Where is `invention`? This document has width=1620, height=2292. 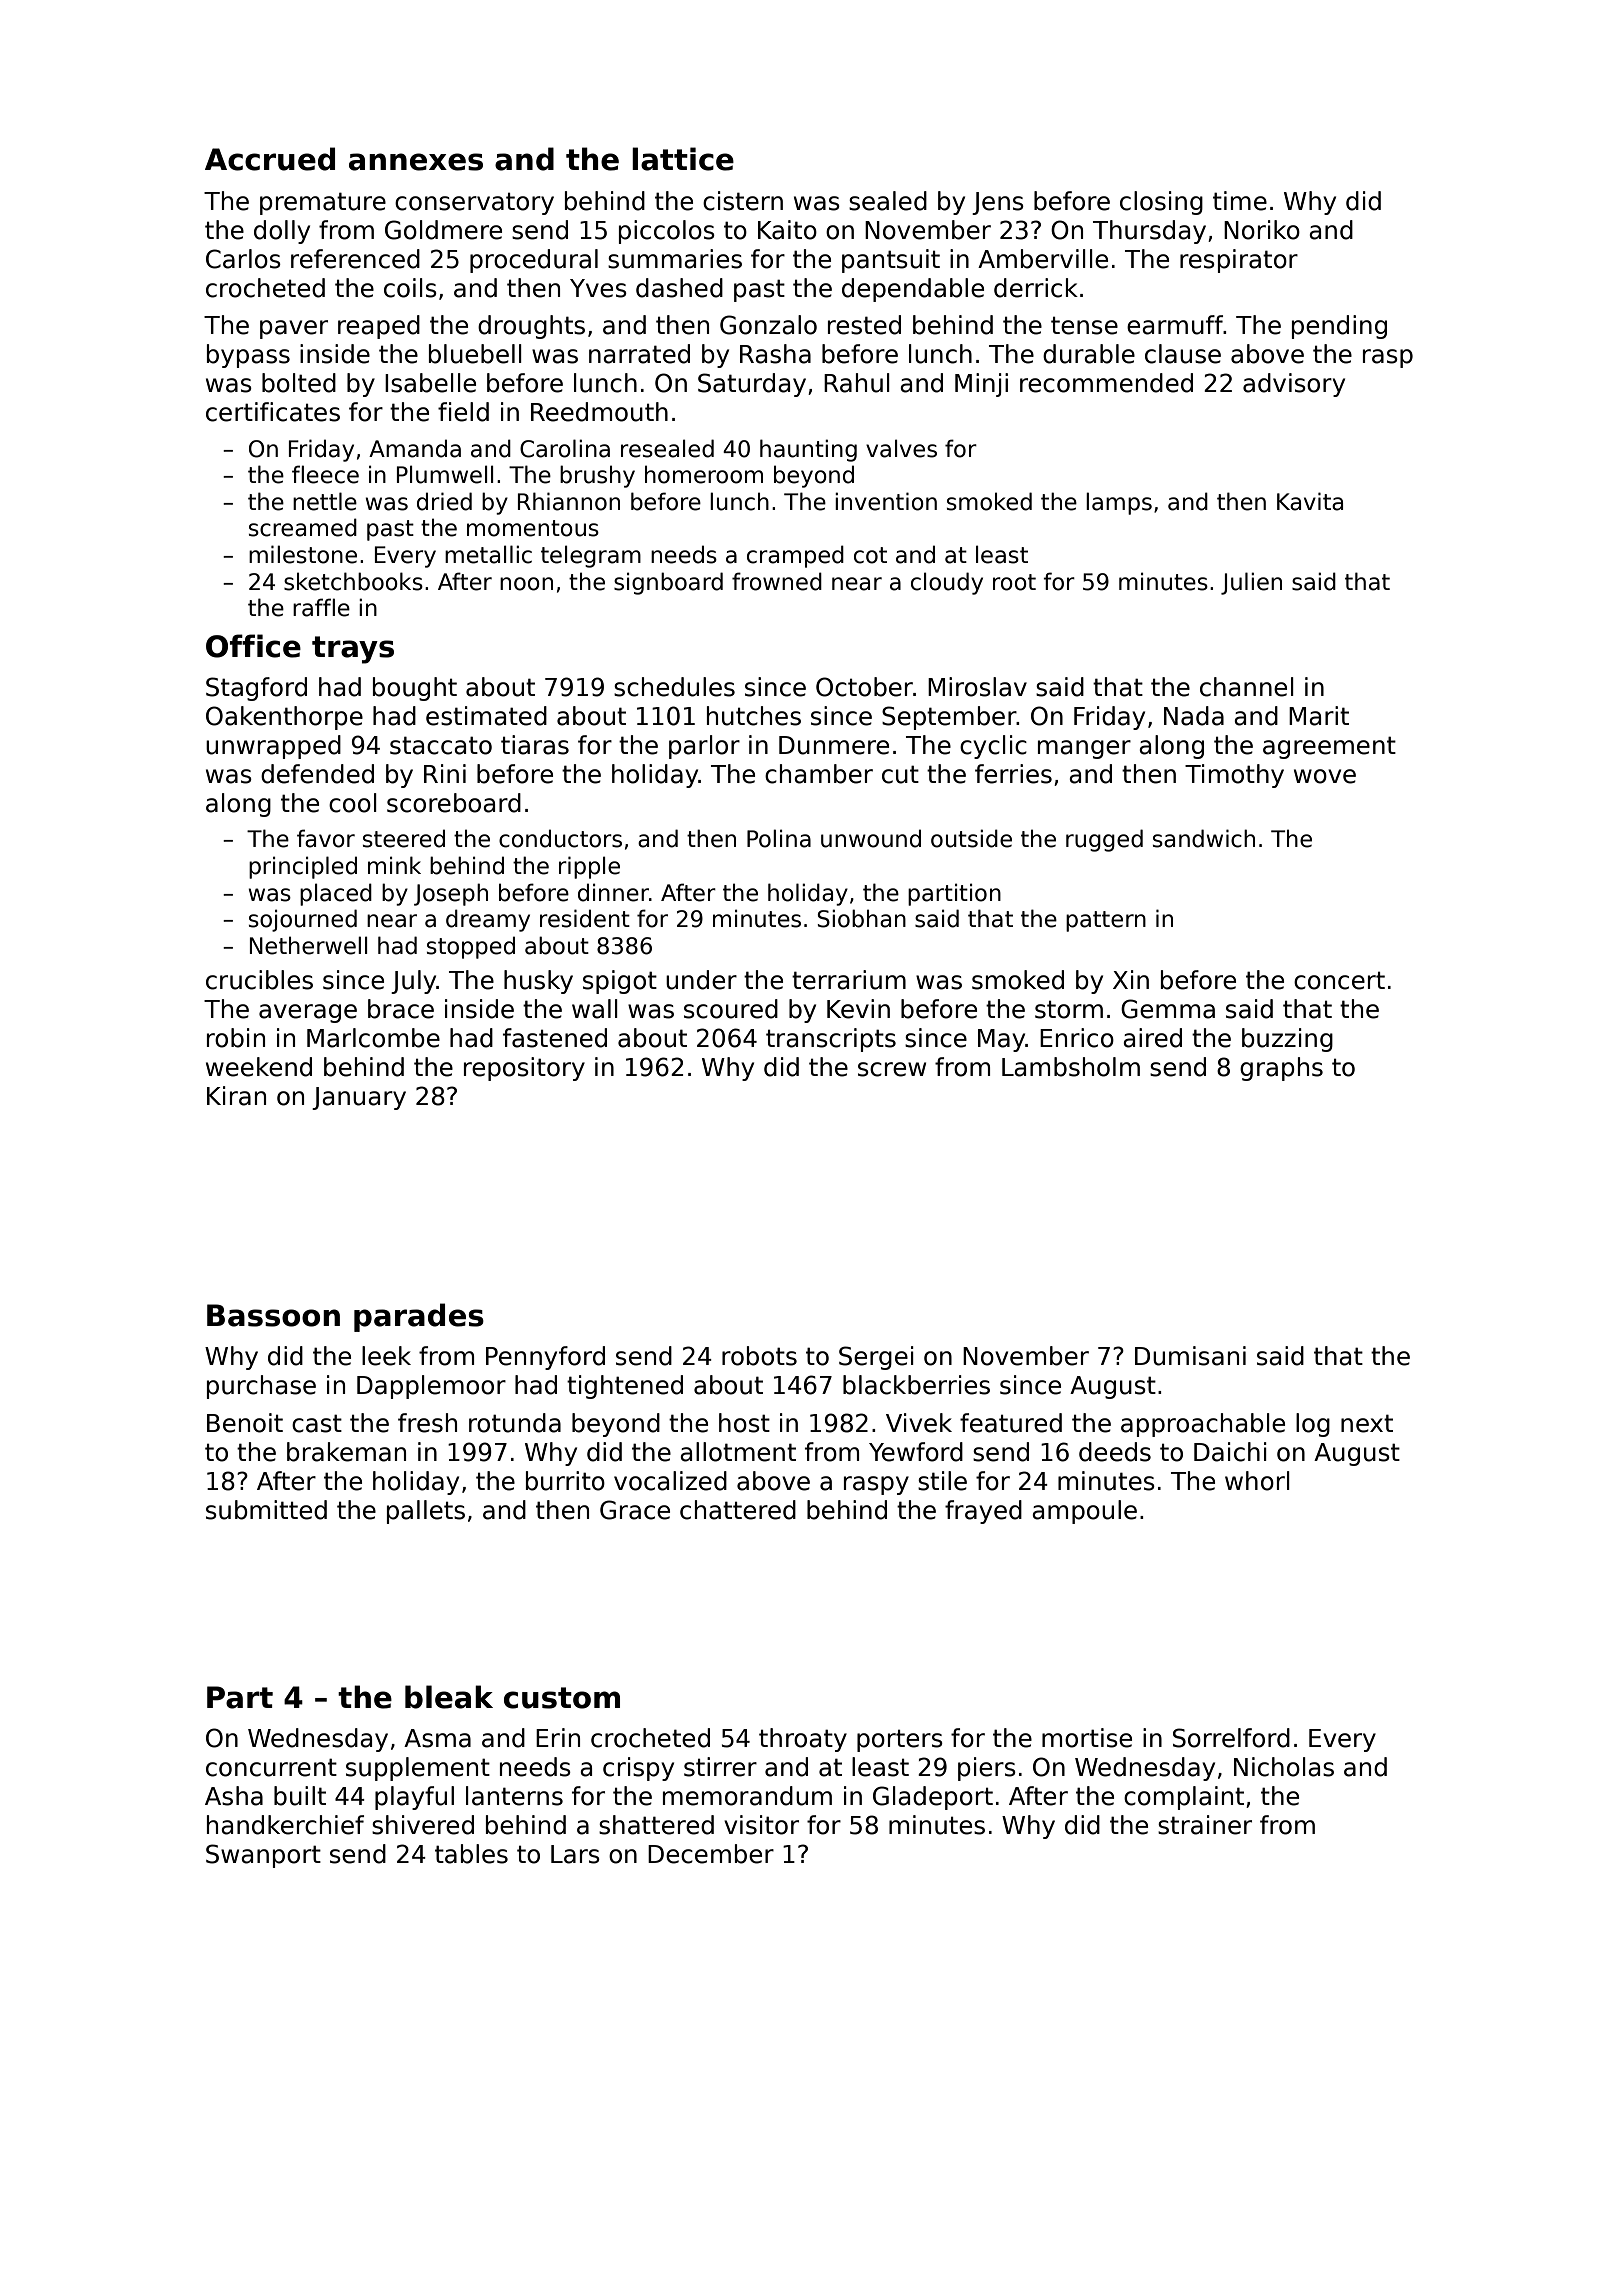
invention is located at coordinates (886, 501).
